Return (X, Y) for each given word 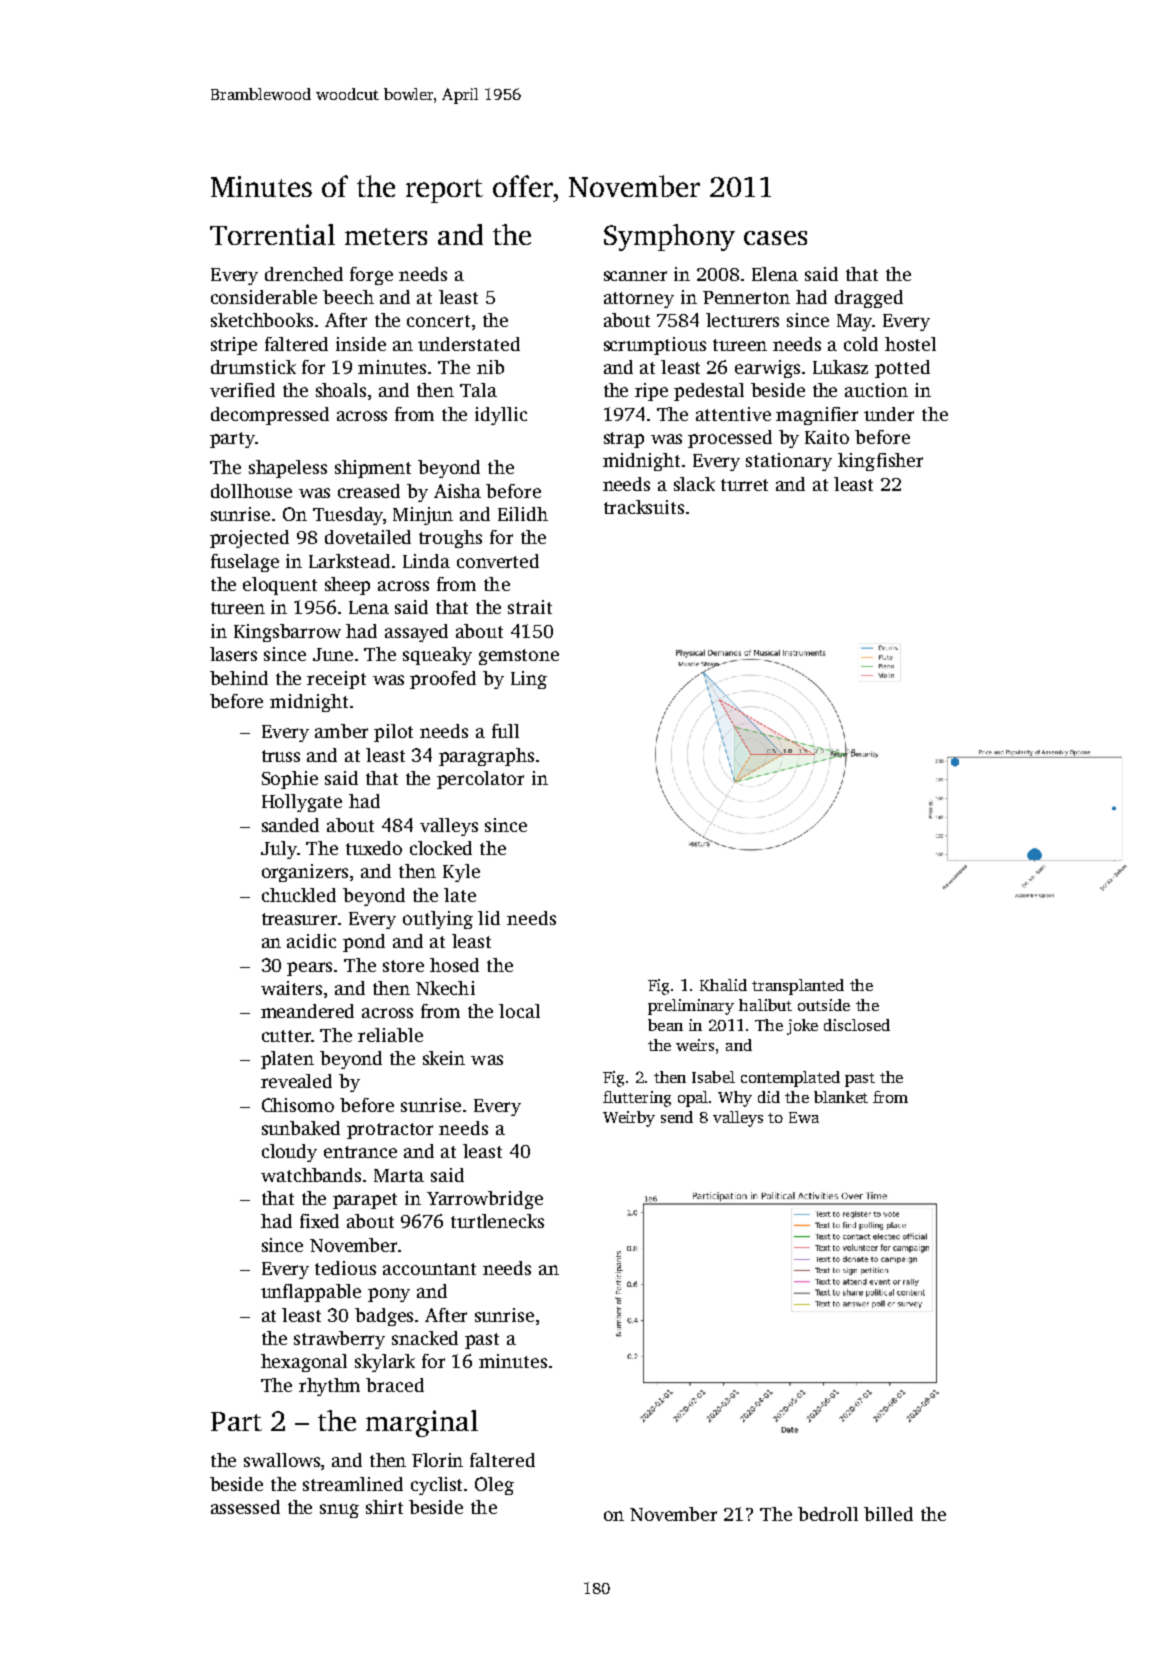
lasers (233, 654)
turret (744, 485)
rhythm (329, 1387)
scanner (635, 276)
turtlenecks (497, 1221)
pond (364, 943)
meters (386, 236)
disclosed (857, 1025)
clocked (441, 848)
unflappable (311, 1293)
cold (861, 344)
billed (888, 1514)
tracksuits (644, 507)
